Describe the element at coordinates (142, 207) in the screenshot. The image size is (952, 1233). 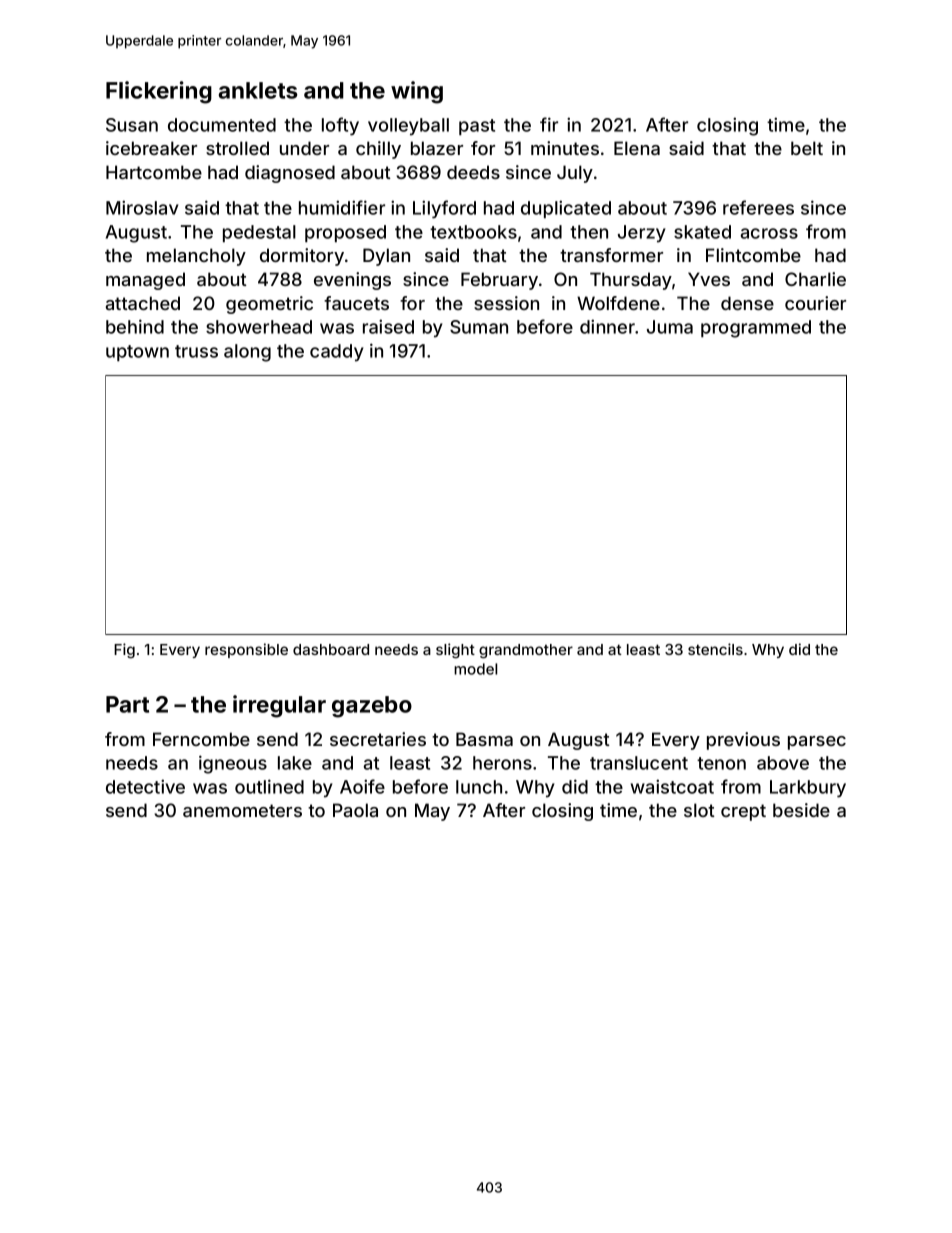
I see `Miroslav` at that location.
